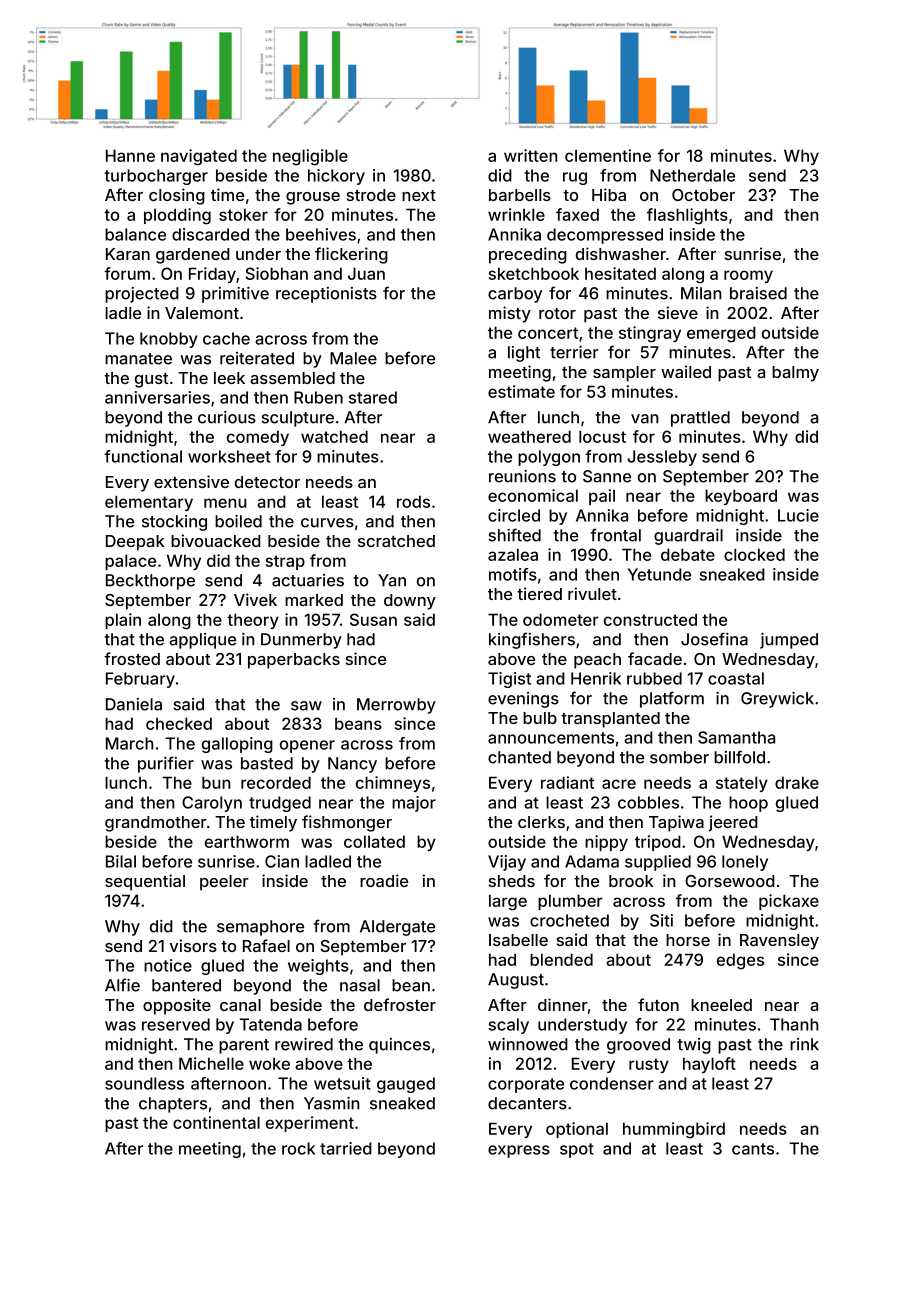 This screenshot has height=1311, width=924. Describe the element at coordinates (229, 378) in the screenshot. I see `leek` at that location.
